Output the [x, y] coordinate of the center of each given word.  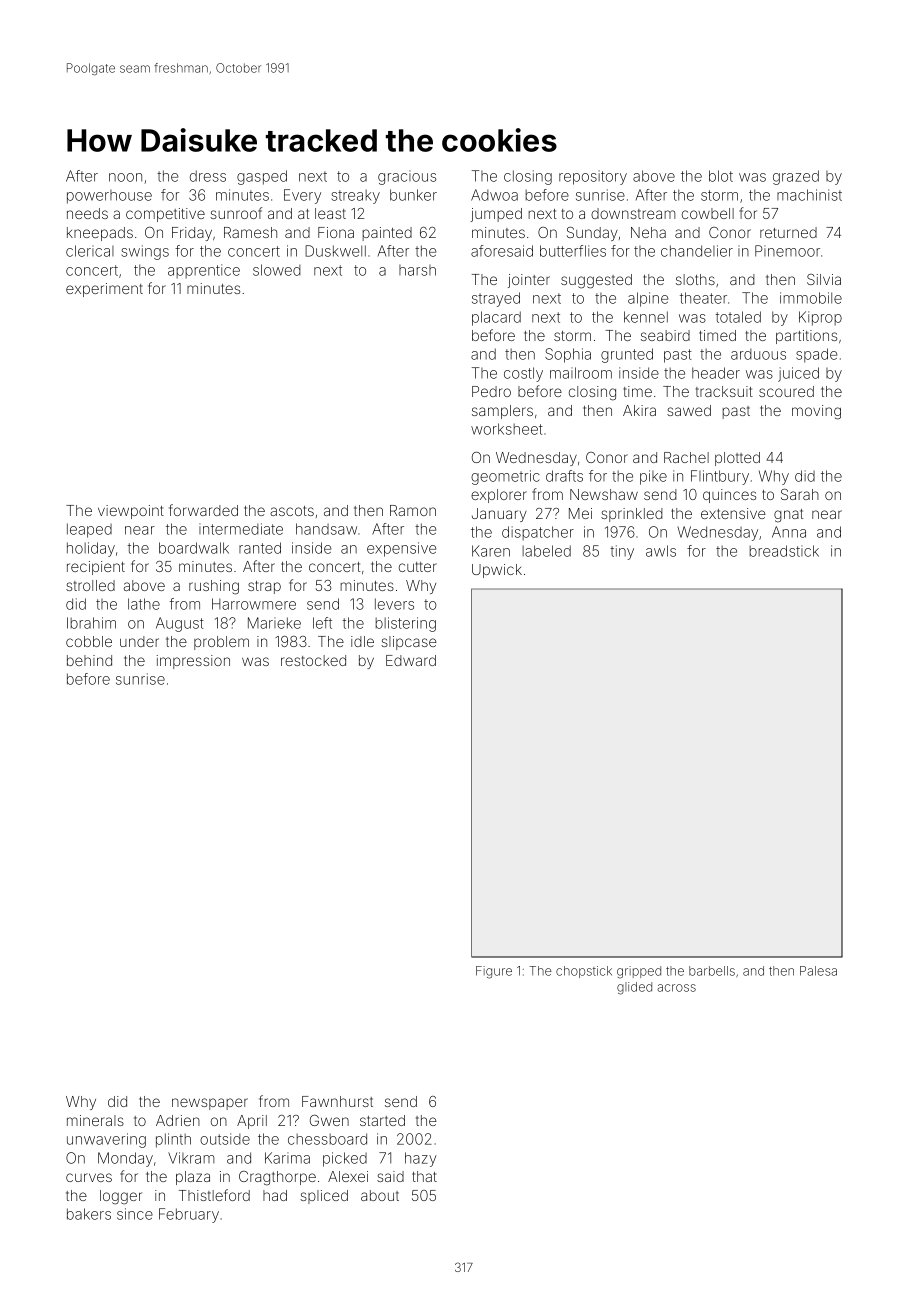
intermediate [241, 529]
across [676, 988]
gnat [788, 516]
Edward [411, 660]
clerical [90, 251]
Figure [494, 972]
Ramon [413, 510]
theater [703, 298]
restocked [313, 660]
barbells [712, 971]
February [189, 1215]
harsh [417, 270]
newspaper [210, 1104]
